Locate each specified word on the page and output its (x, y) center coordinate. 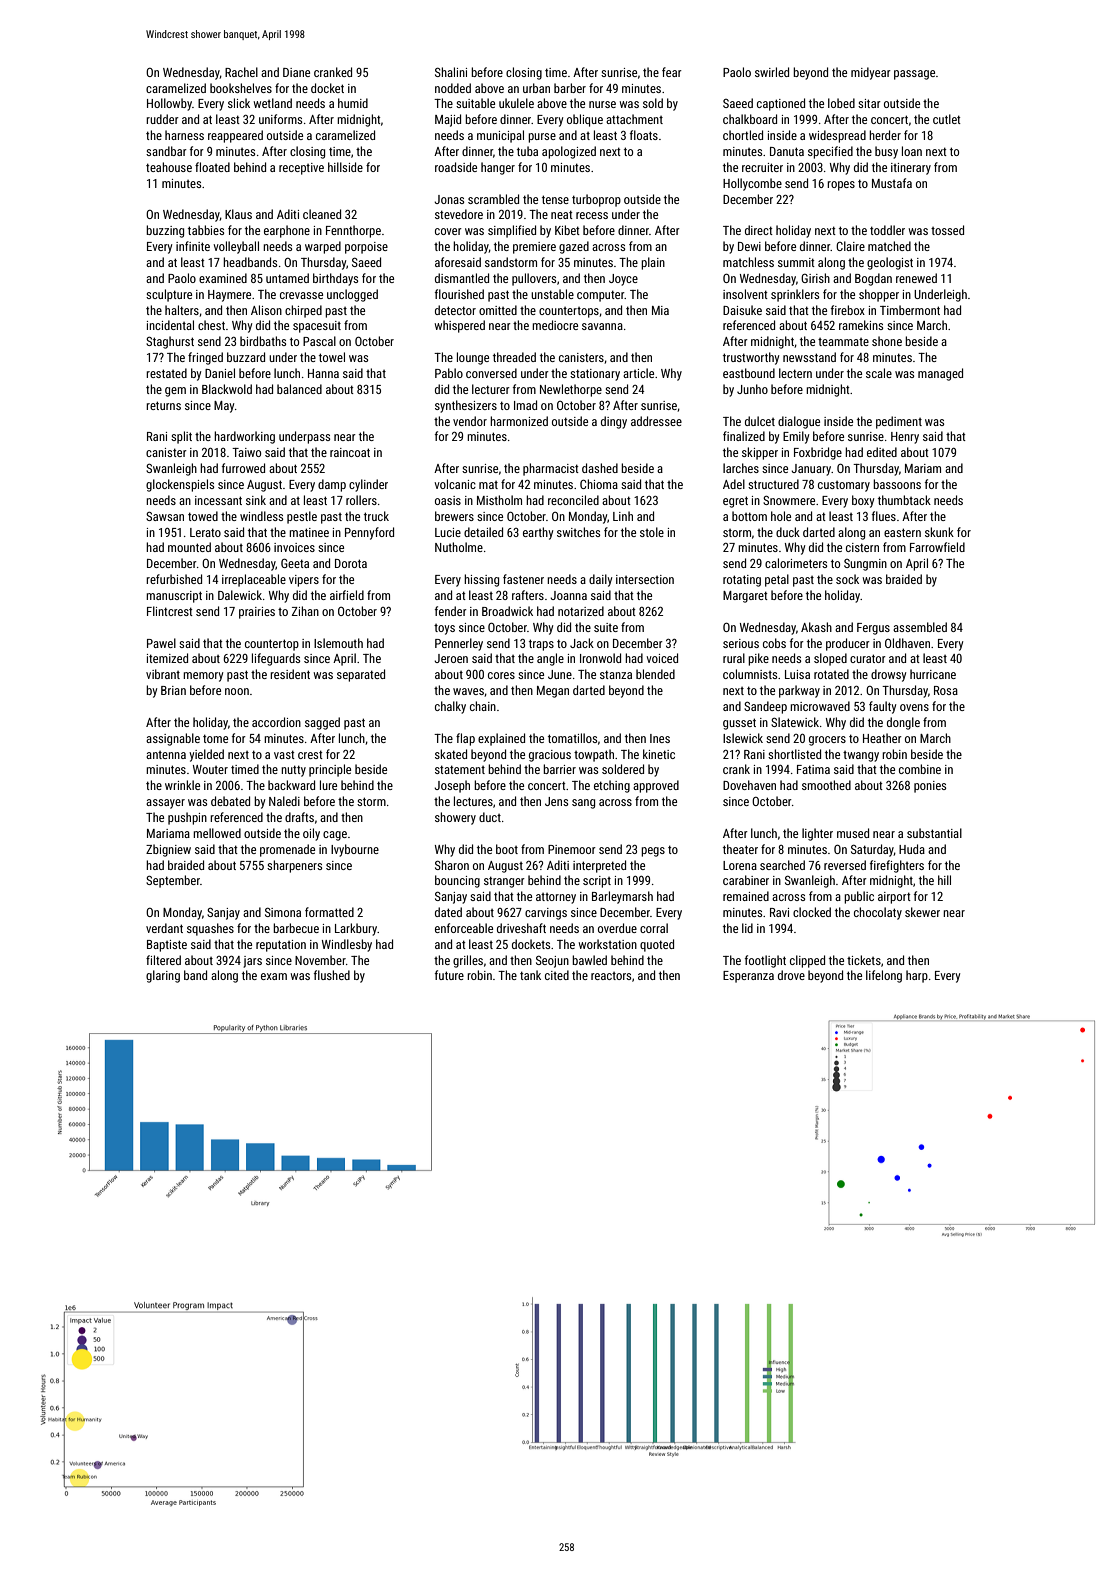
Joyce (623, 280)
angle (550, 659)
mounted (189, 547)
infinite (193, 246)
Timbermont (910, 310)
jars (252, 962)
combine (920, 769)
